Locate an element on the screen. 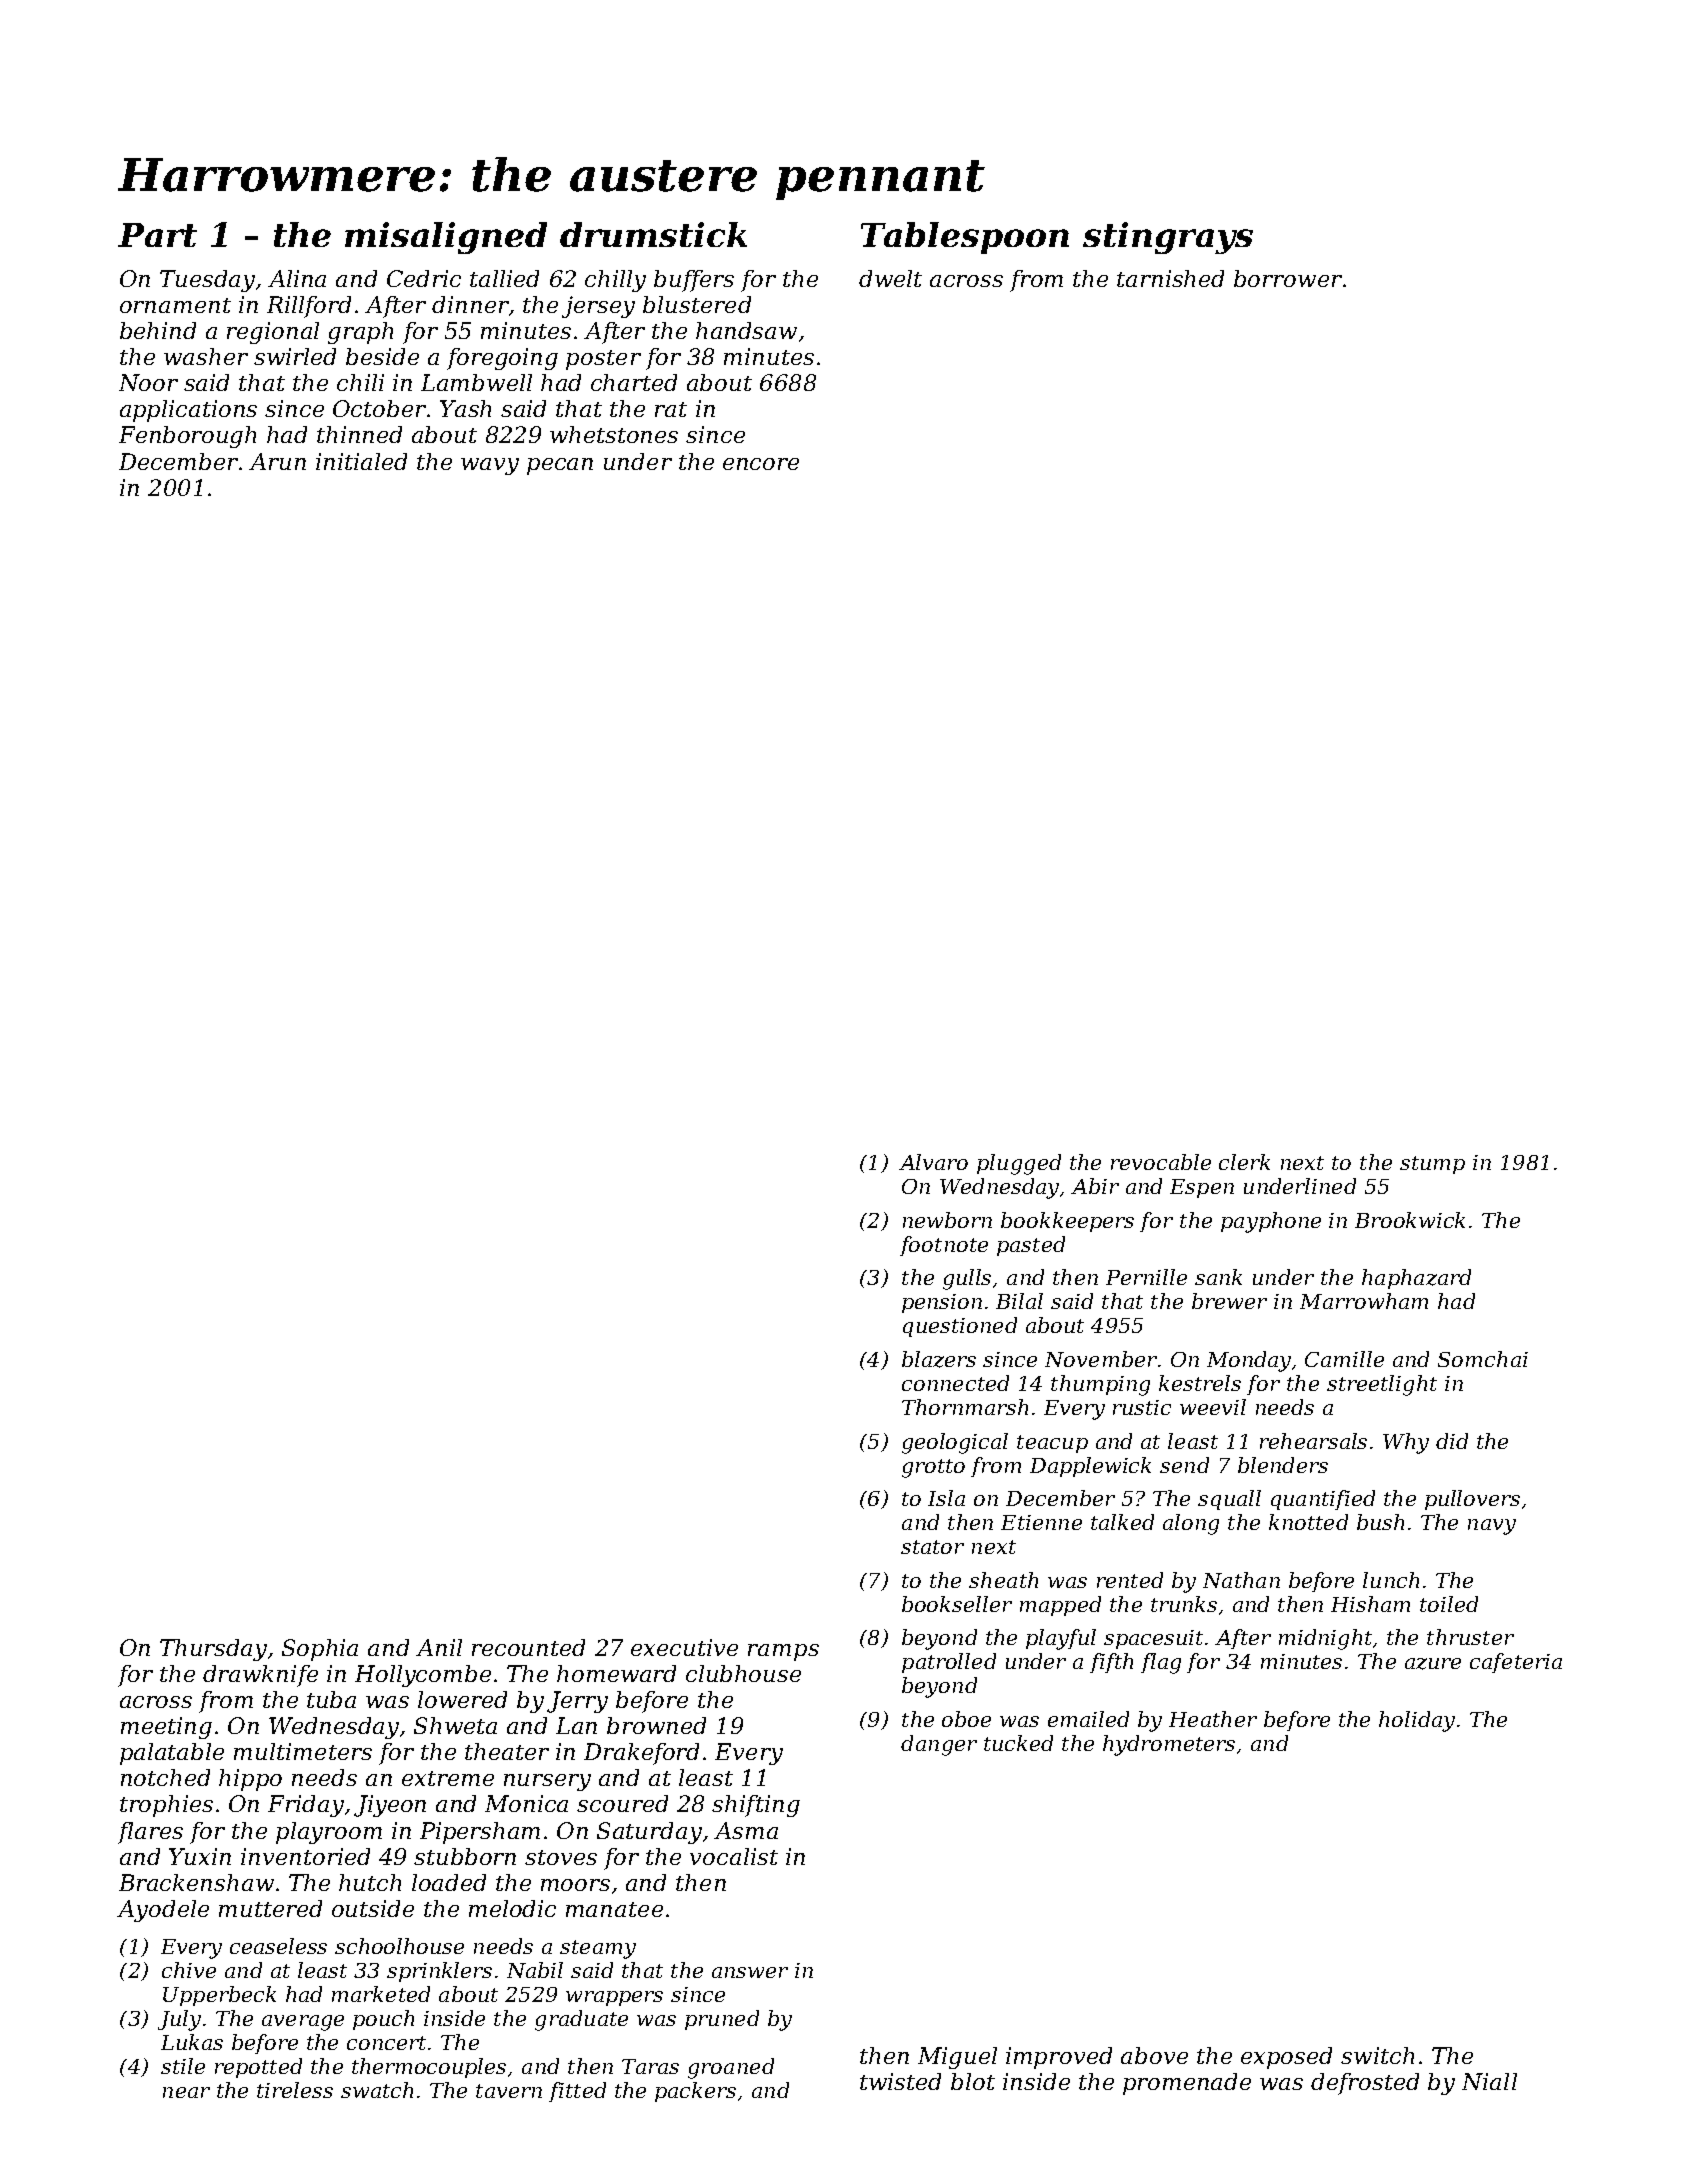 This screenshot has height=2178, width=1683. stingrays is located at coordinates (1168, 238).
